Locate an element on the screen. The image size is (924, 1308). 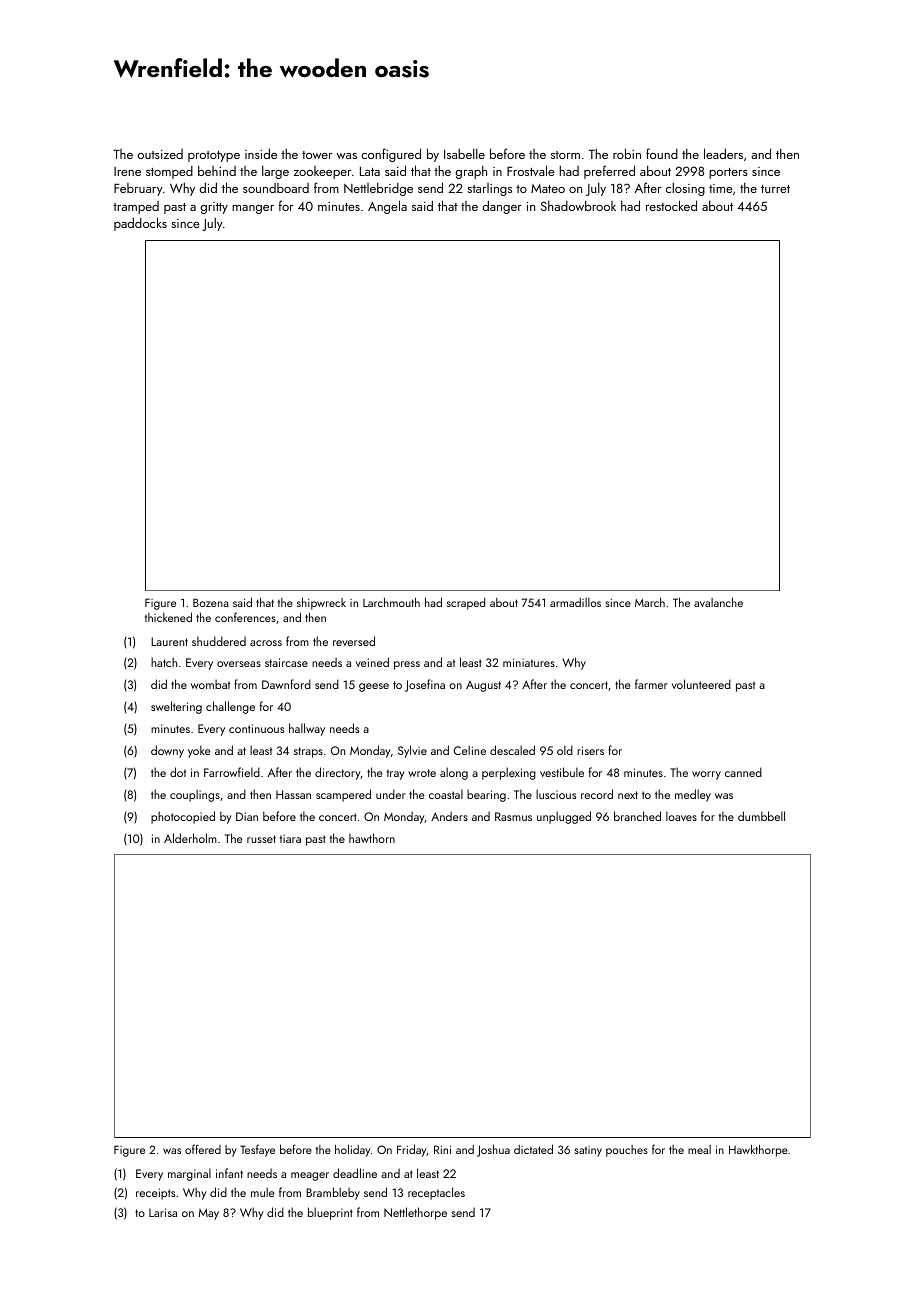
perplexing is located at coordinates (509, 773).
